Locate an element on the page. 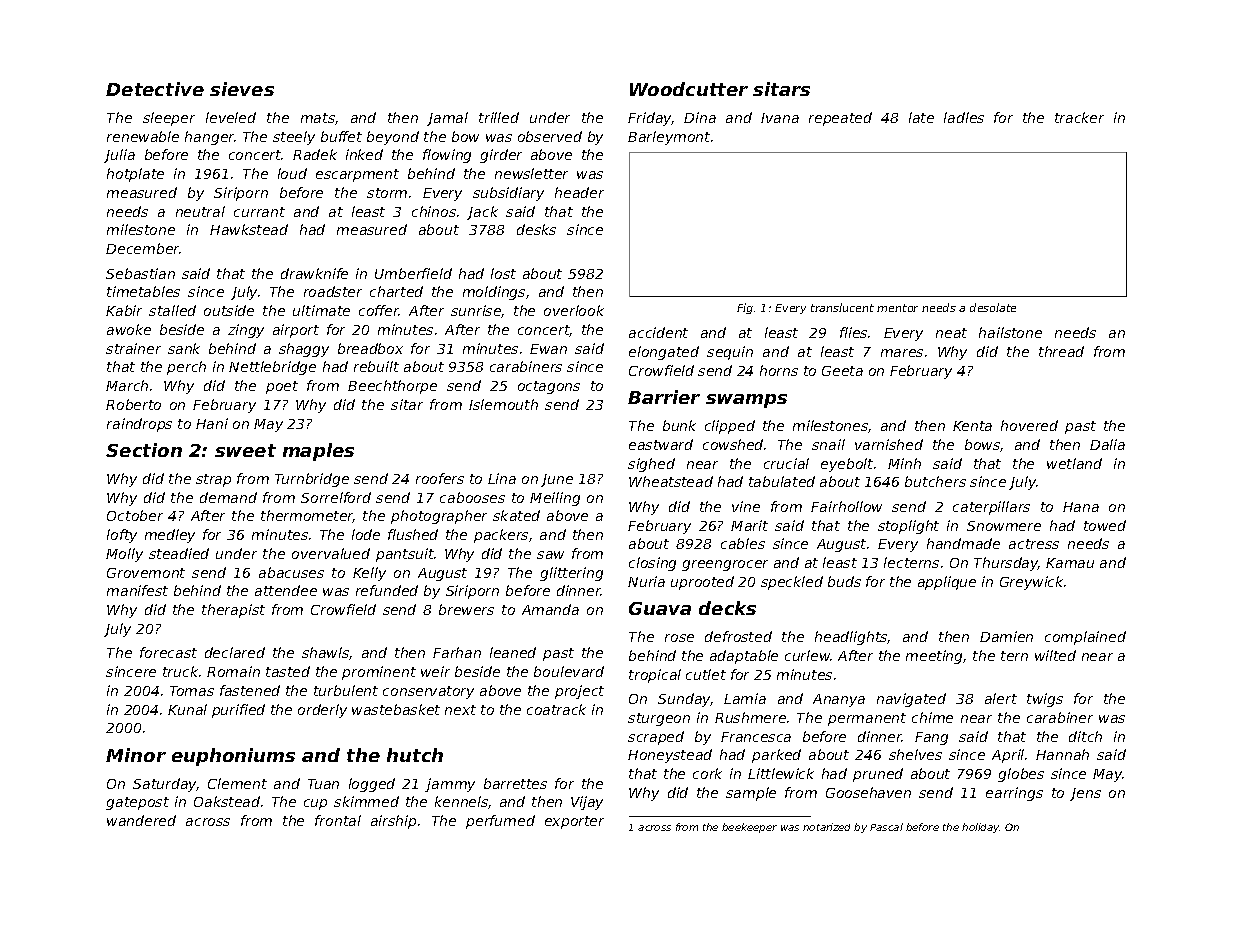 The image size is (1233, 952). October is located at coordinates (135, 515).
